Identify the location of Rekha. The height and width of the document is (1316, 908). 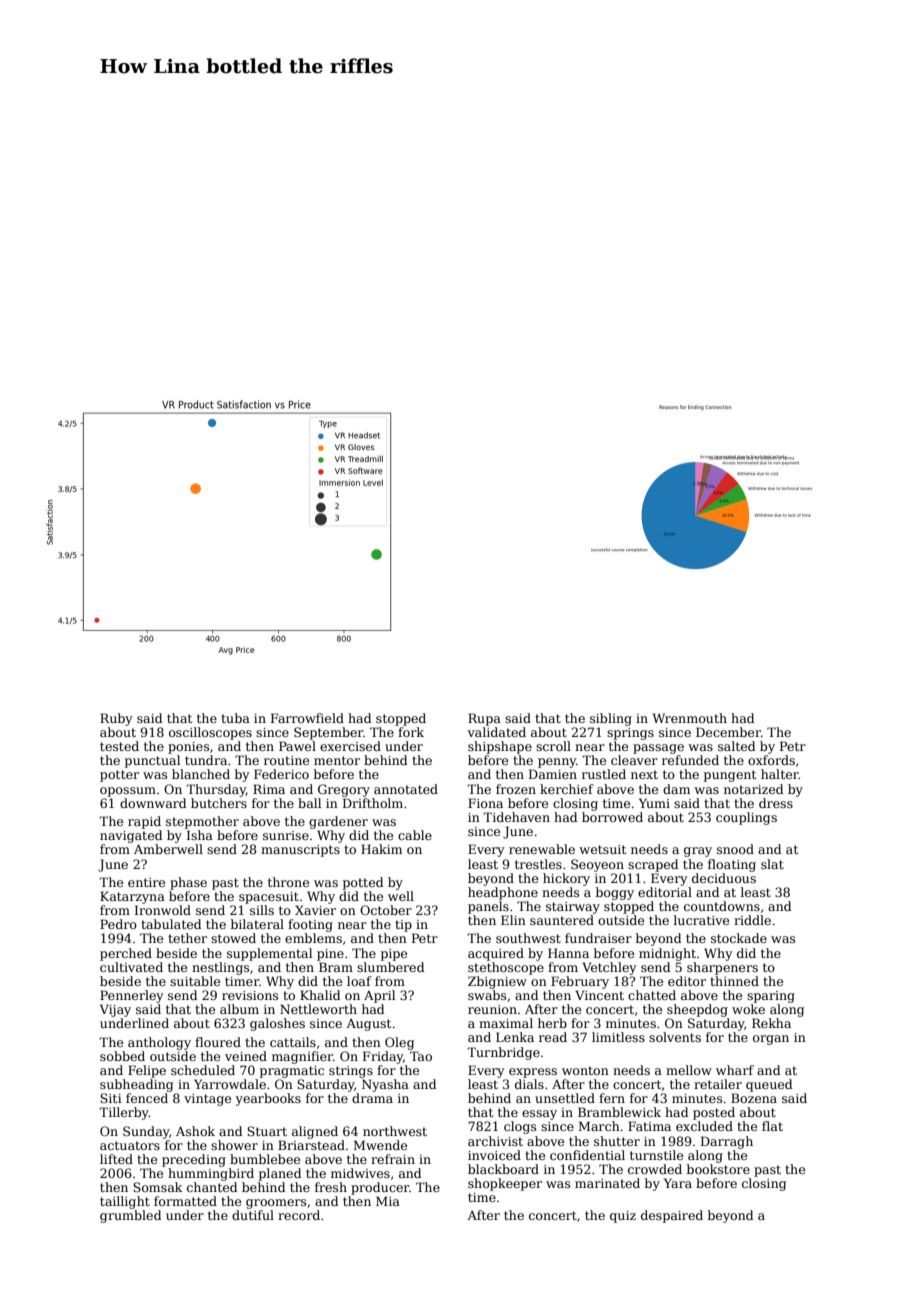
(771, 1023).
